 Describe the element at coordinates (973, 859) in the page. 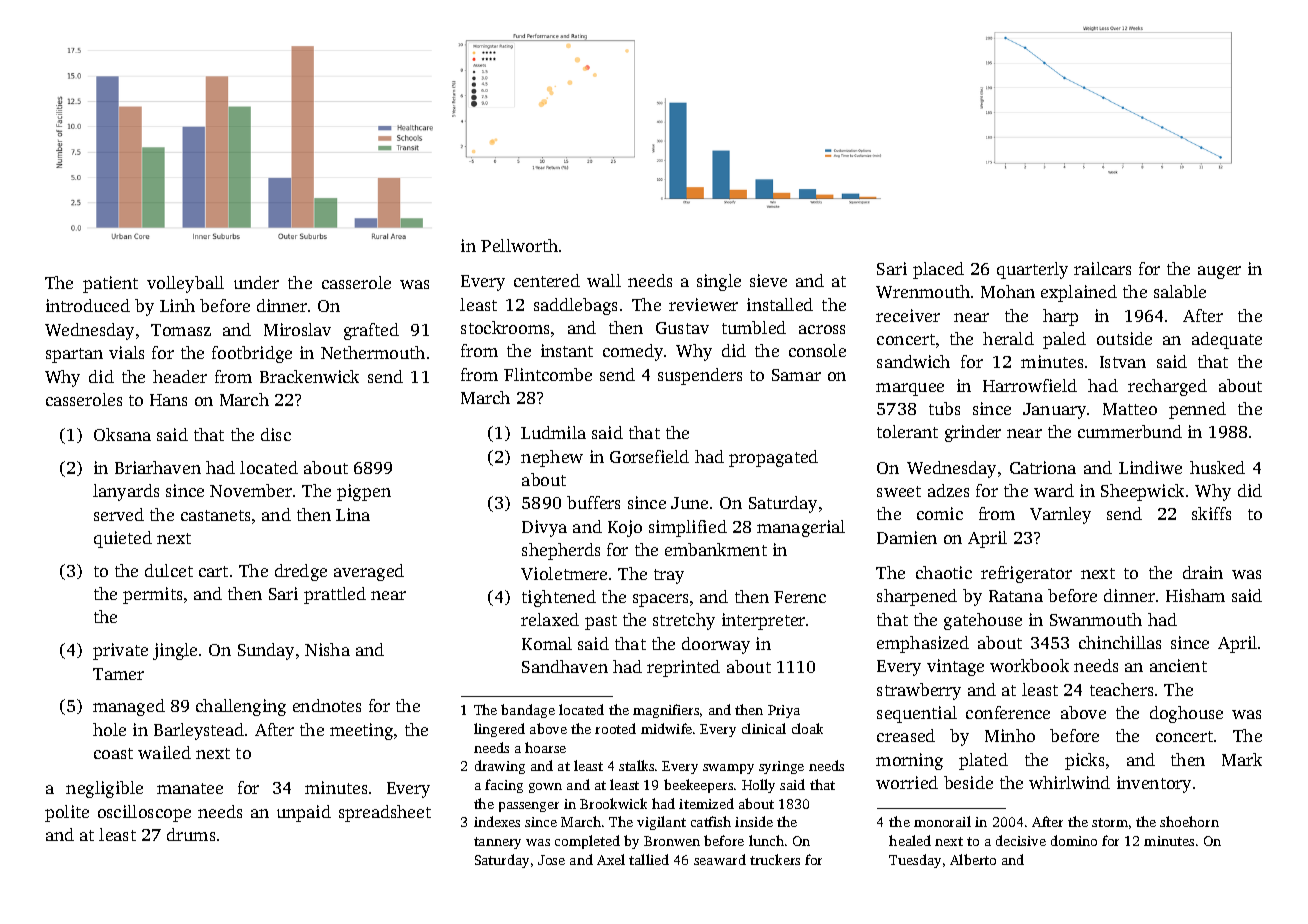

I see `Alberto` at that location.
